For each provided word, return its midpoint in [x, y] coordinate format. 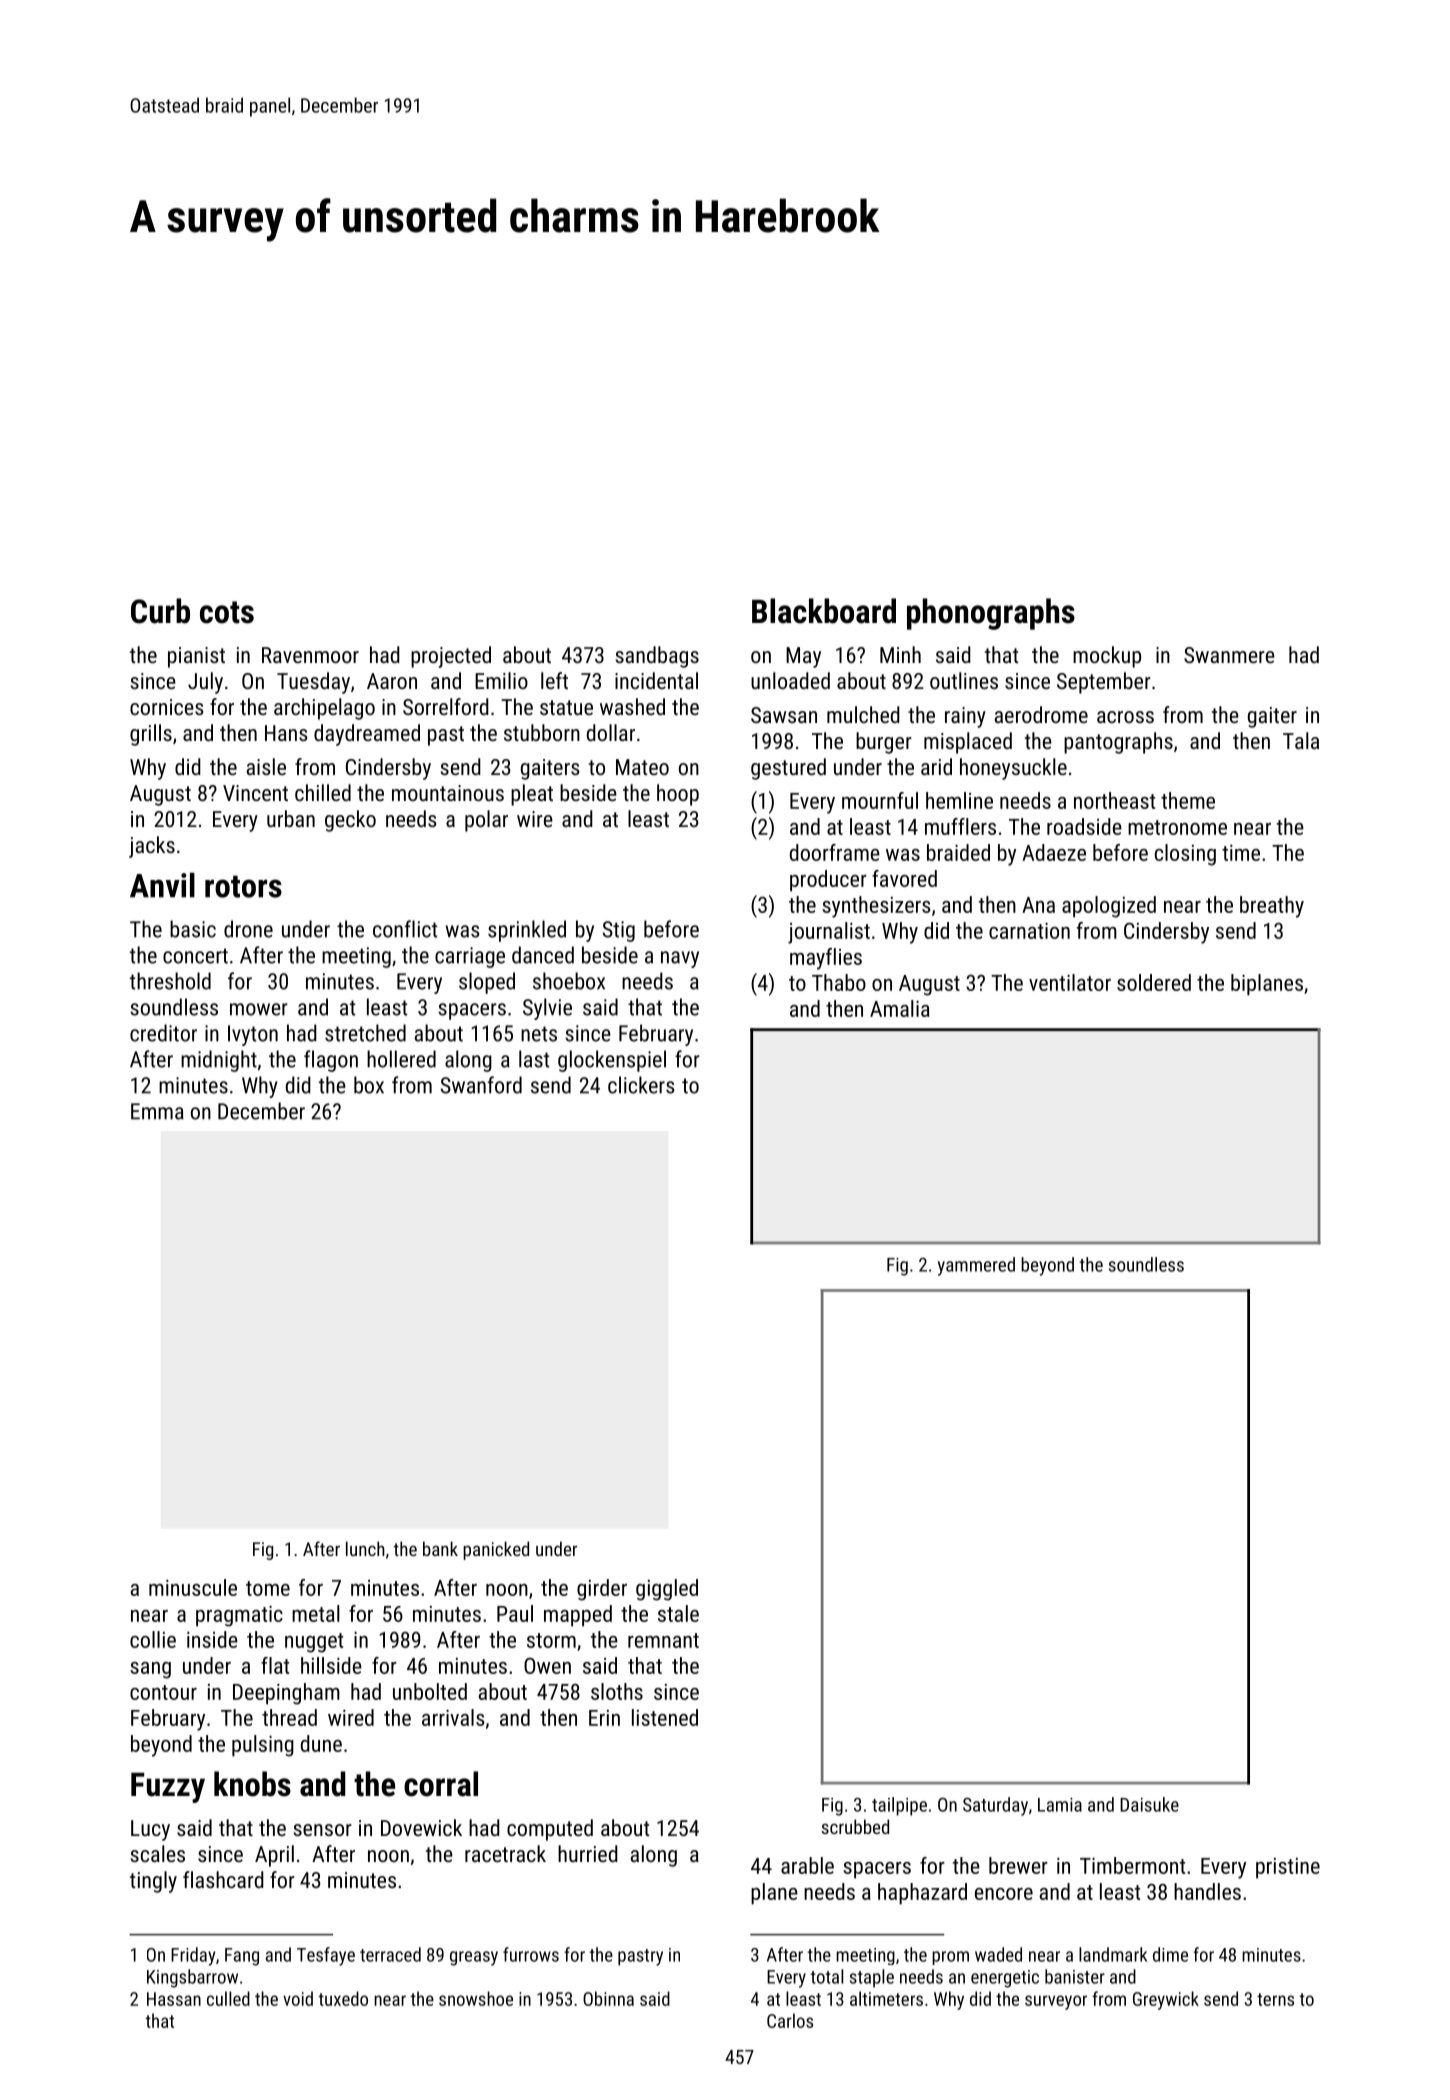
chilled [323, 792]
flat [275, 1665]
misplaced [968, 743]
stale [678, 1613]
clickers [641, 1085]
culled [228, 1998]
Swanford [481, 1085]
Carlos [790, 2020]
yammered [976, 1266]
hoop [678, 795]
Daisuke [1149, 1804]
